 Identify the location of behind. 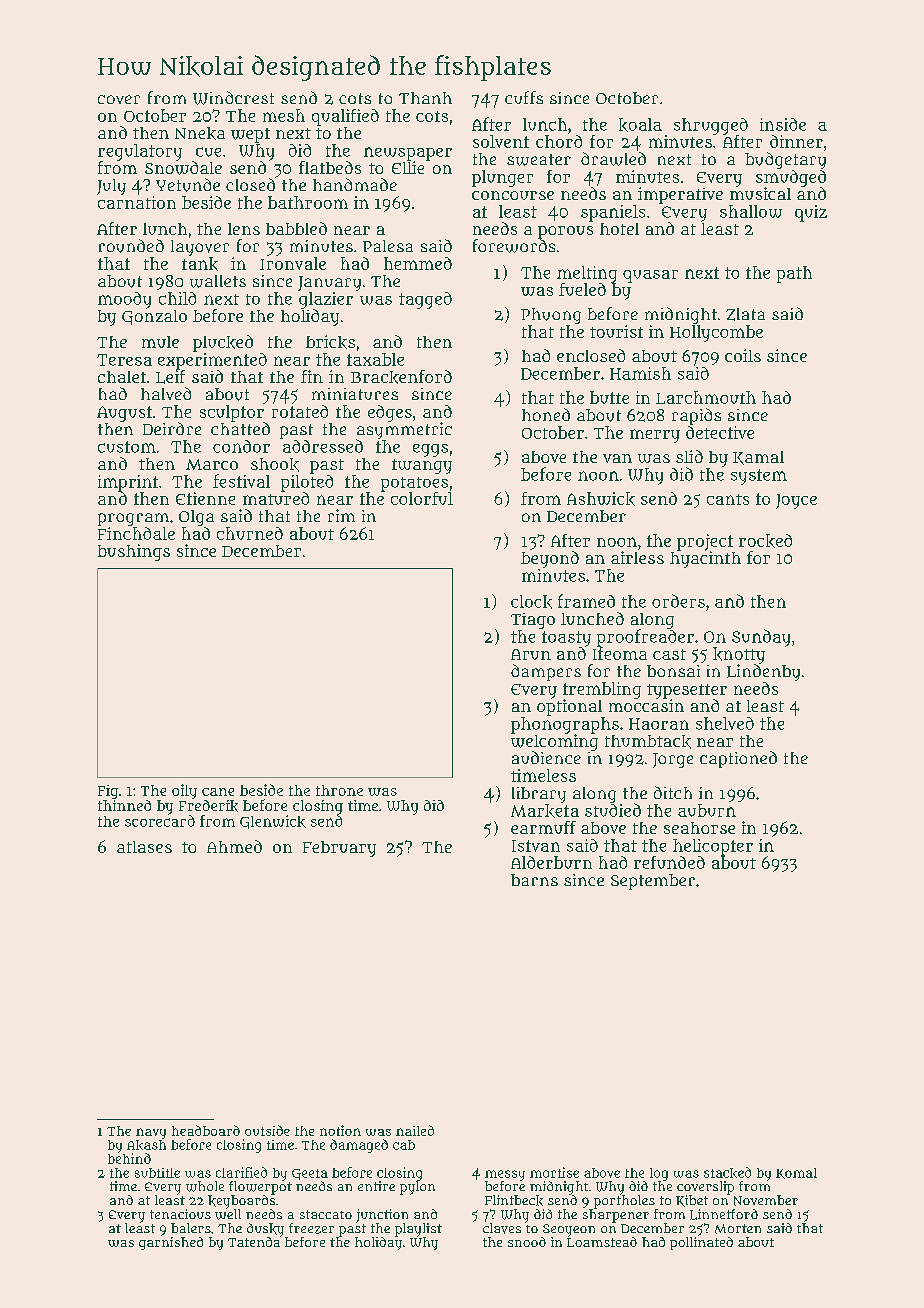
(129, 1158).
